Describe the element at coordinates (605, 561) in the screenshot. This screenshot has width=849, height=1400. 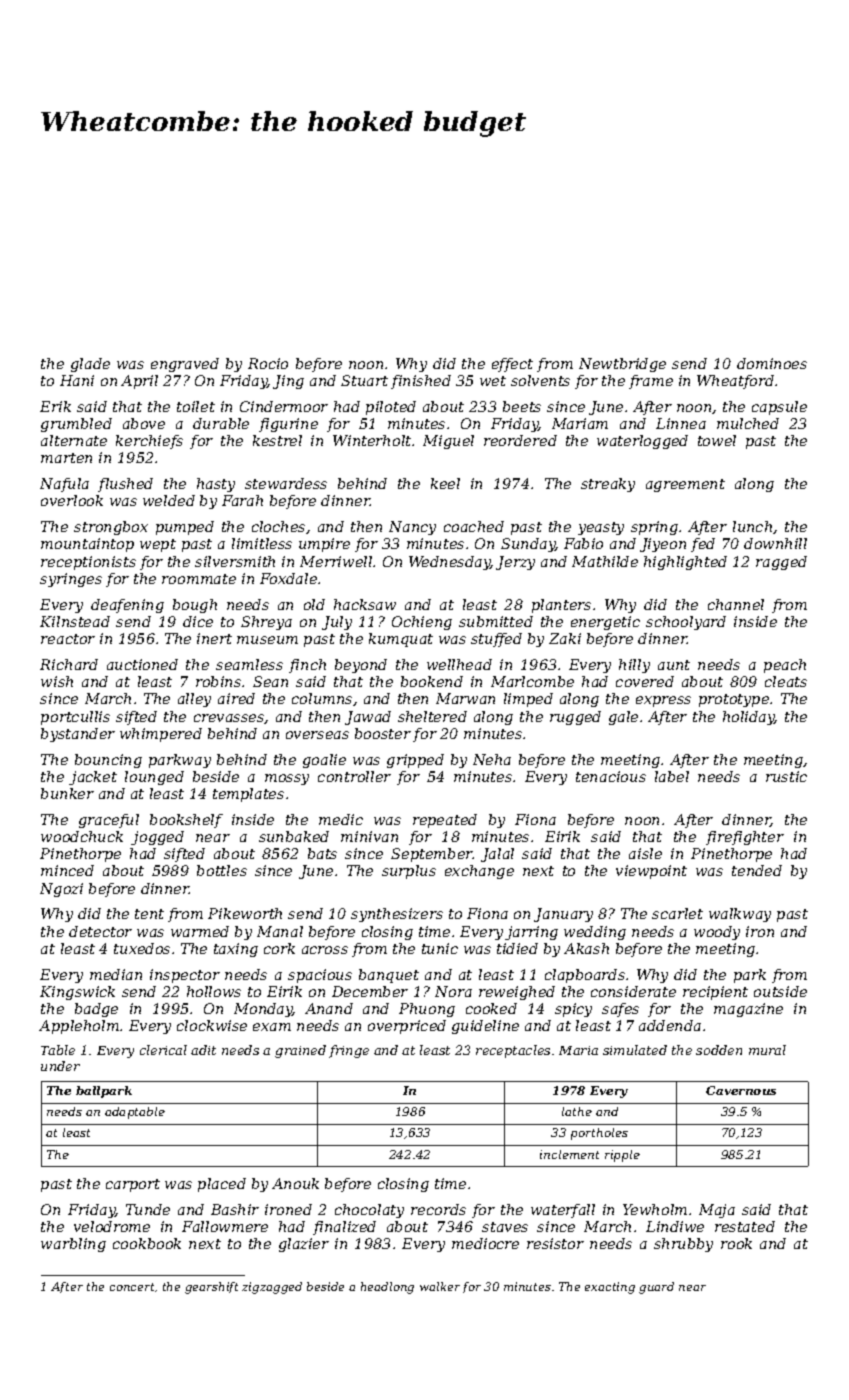
I see `Mathilde` at that location.
